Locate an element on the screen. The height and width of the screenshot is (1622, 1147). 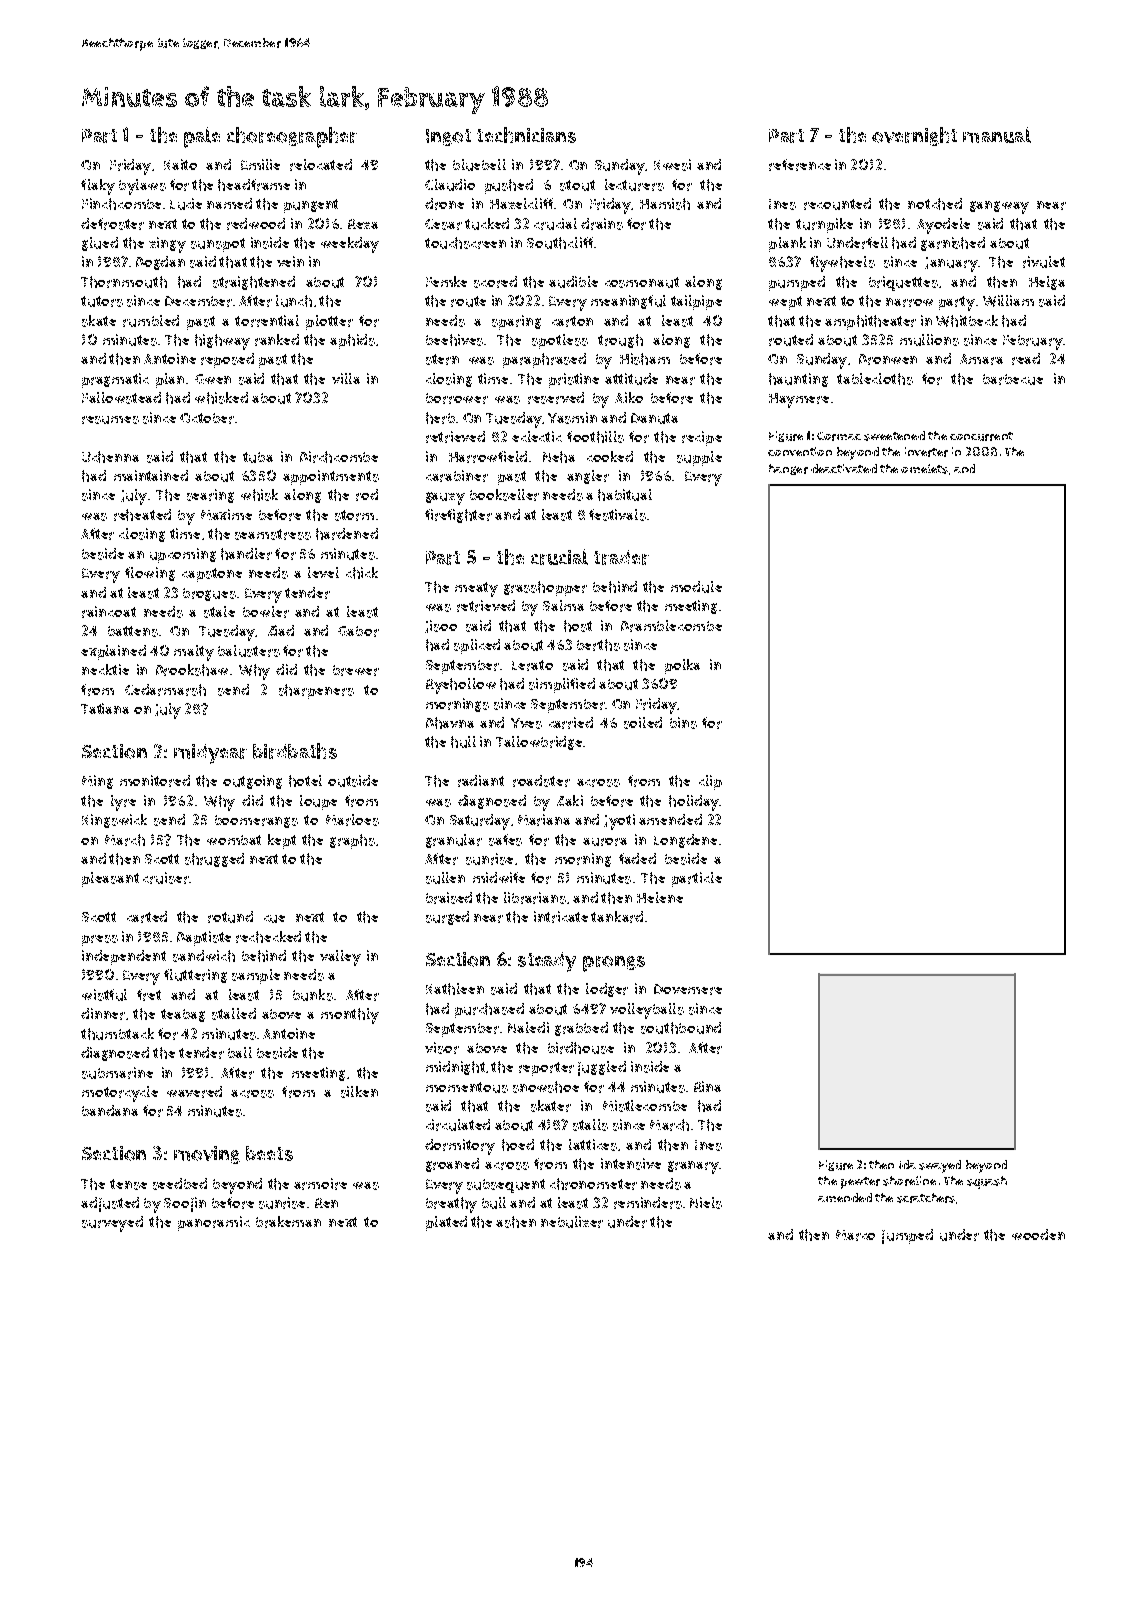
brakeman is located at coordinates (288, 1222).
